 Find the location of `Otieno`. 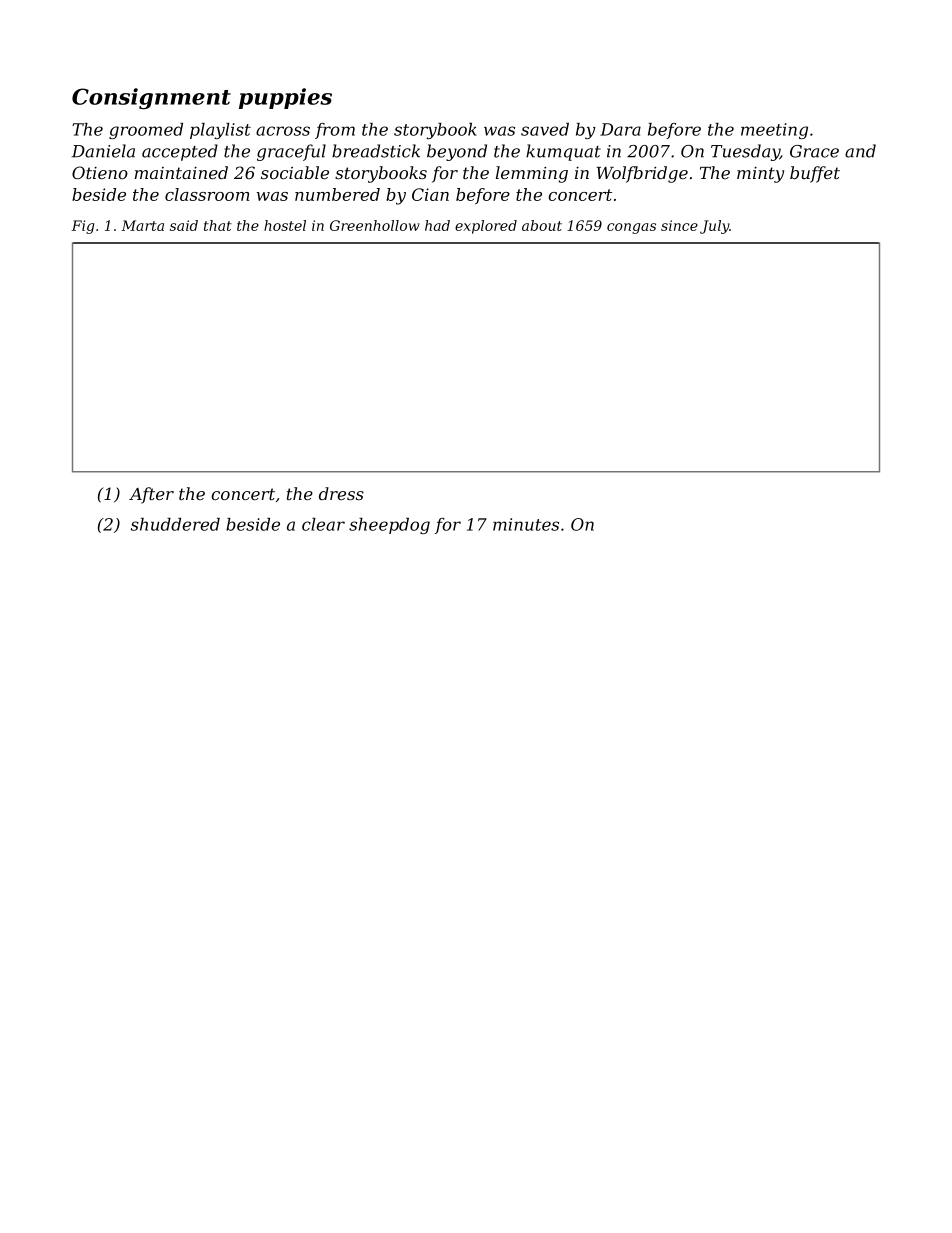

Otieno is located at coordinates (100, 172).
